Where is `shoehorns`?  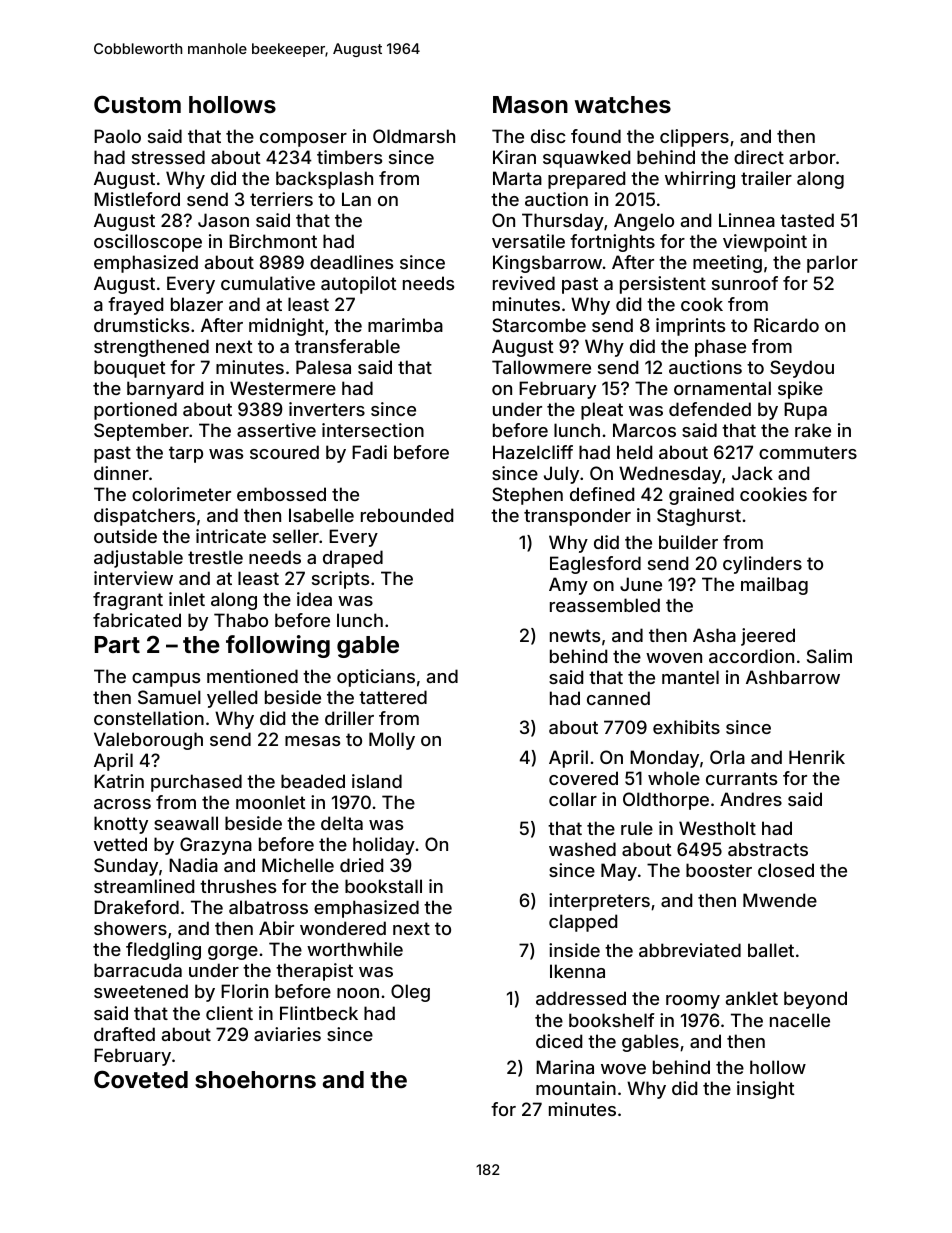
shoehorns is located at coordinates (255, 1079).
